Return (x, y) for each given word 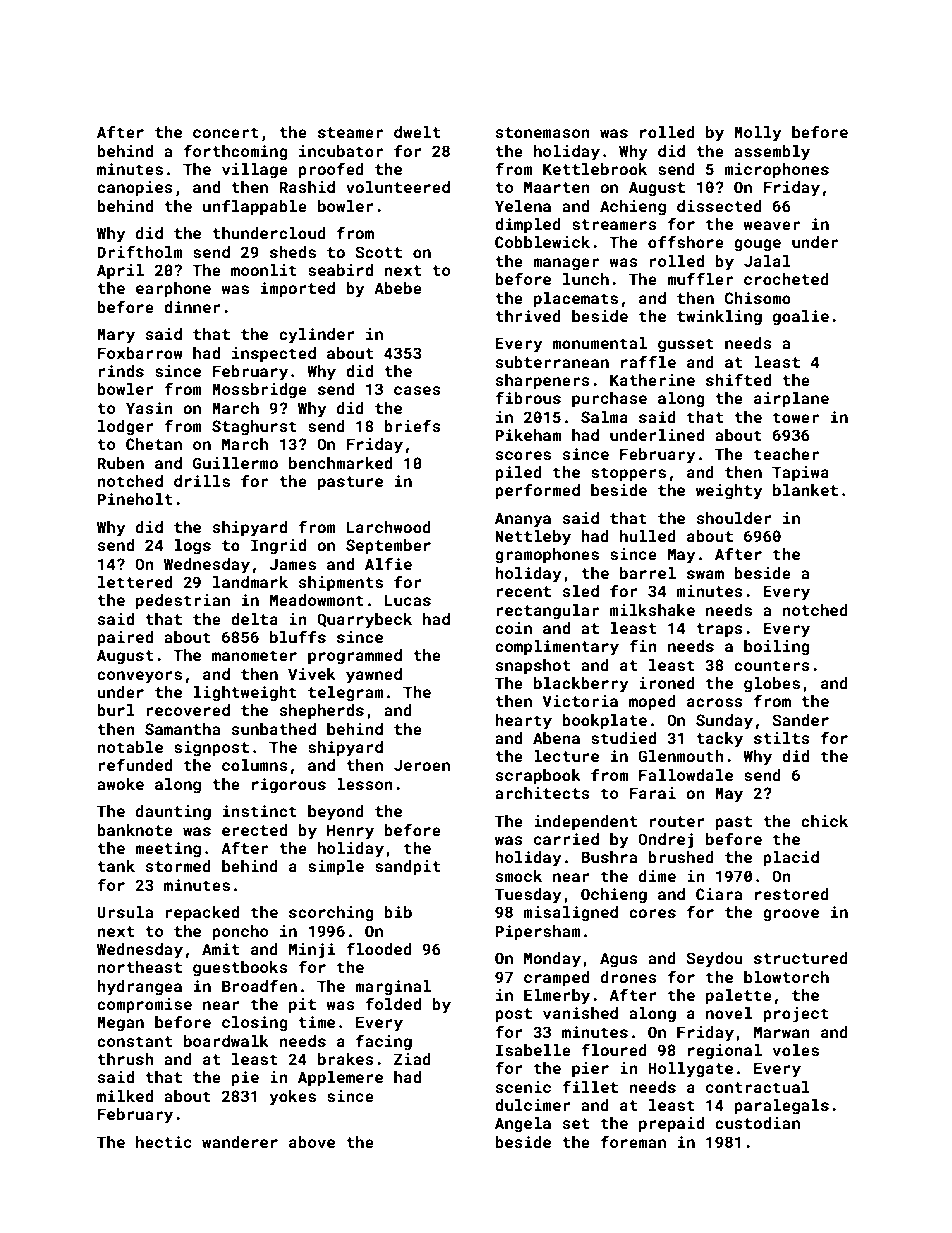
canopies (135, 189)
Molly (758, 134)
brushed (681, 857)
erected (254, 830)
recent (524, 591)
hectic (164, 1142)
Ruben (120, 463)
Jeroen (422, 765)
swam (705, 574)
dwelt (417, 132)
